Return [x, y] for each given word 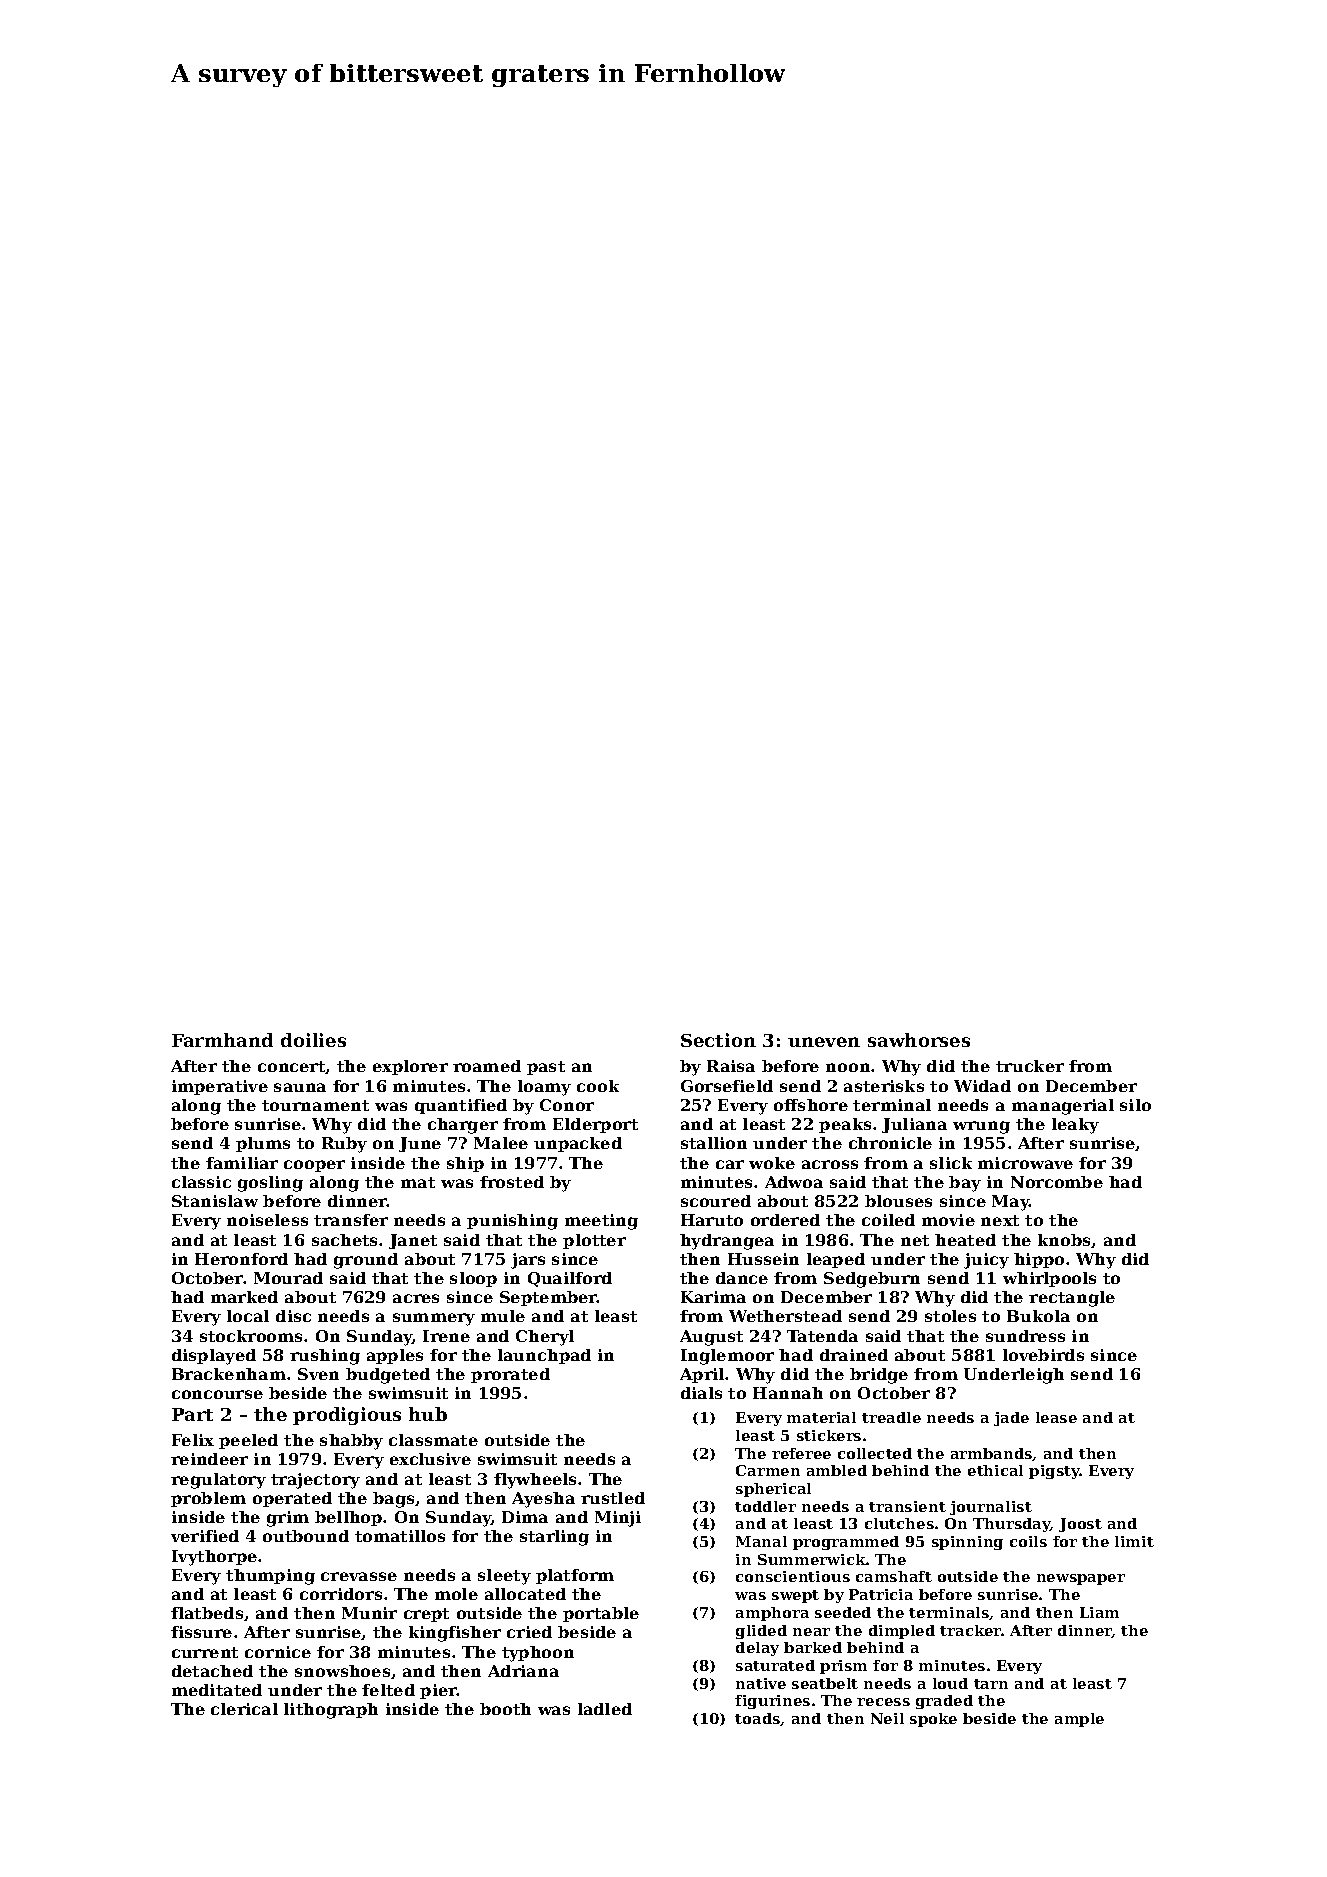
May [1011, 1203]
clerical [244, 1709]
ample [1079, 1720]
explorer [410, 1067]
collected [875, 1453]
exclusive [430, 1459]
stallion [714, 1143]
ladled [605, 1709]
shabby [351, 1442]
